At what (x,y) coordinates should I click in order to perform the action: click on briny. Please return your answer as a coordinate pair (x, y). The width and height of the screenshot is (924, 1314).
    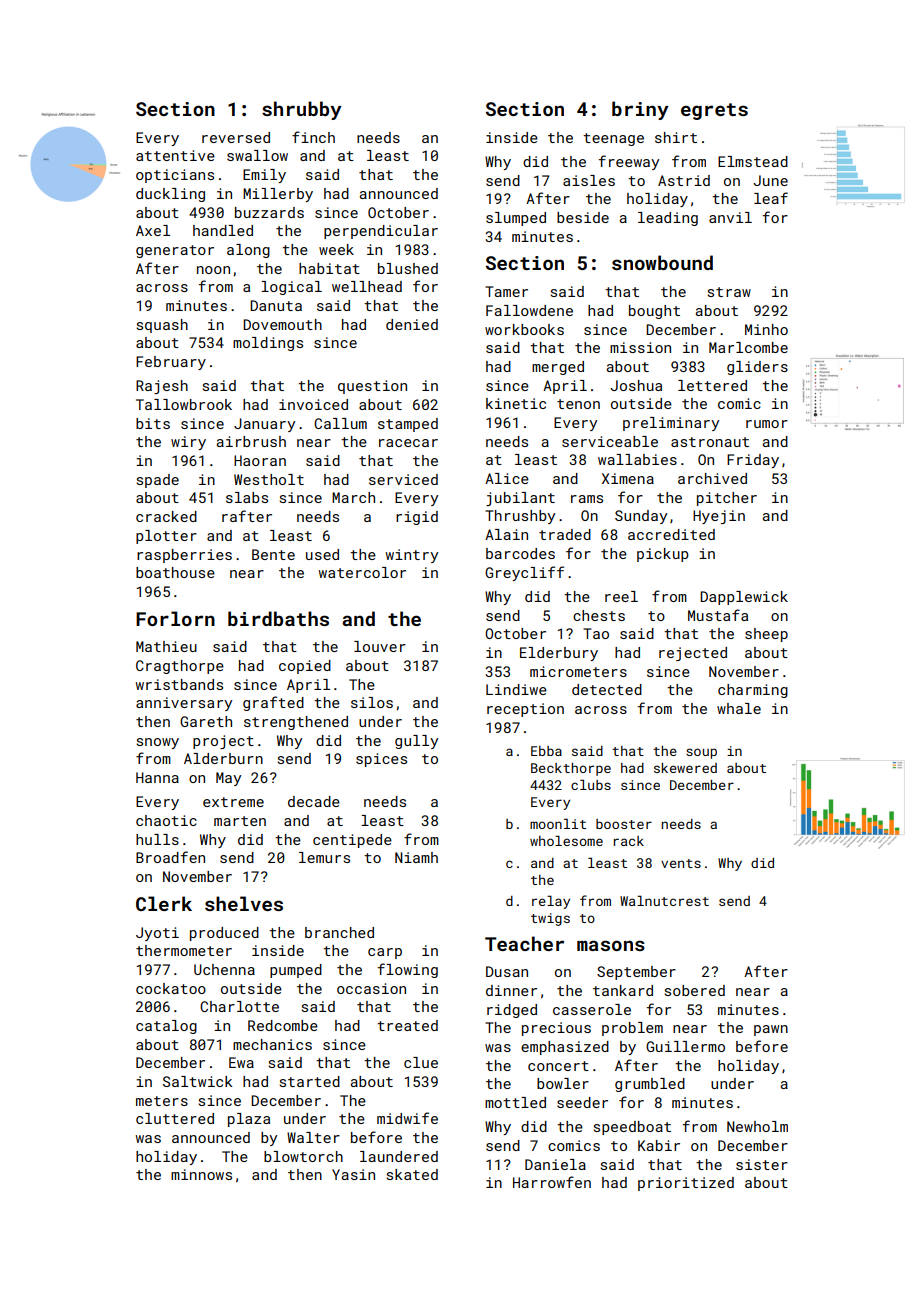
    Looking at the image, I should click on (640, 110).
